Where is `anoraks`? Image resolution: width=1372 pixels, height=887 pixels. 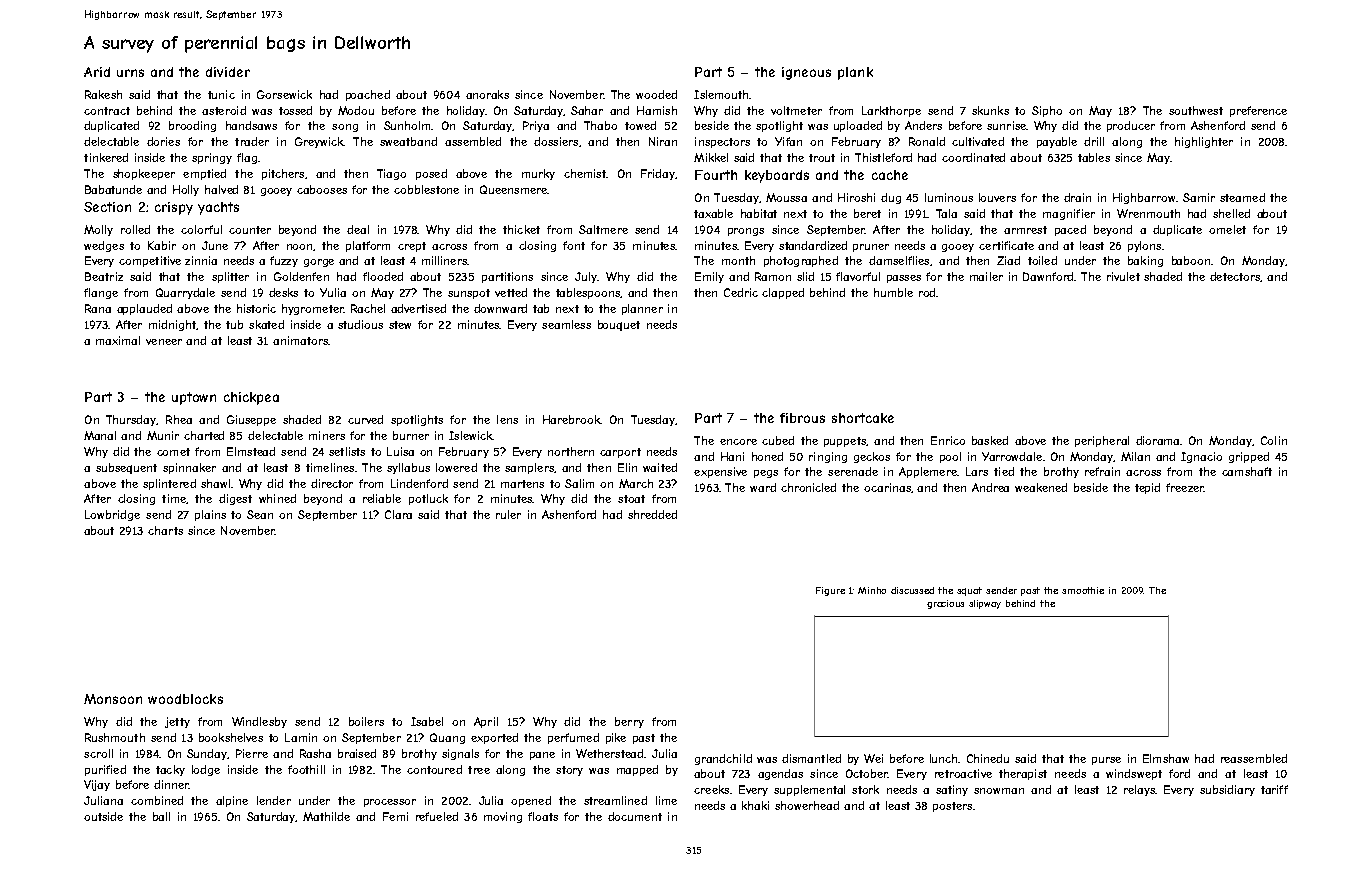 anoraks is located at coordinates (487, 94).
